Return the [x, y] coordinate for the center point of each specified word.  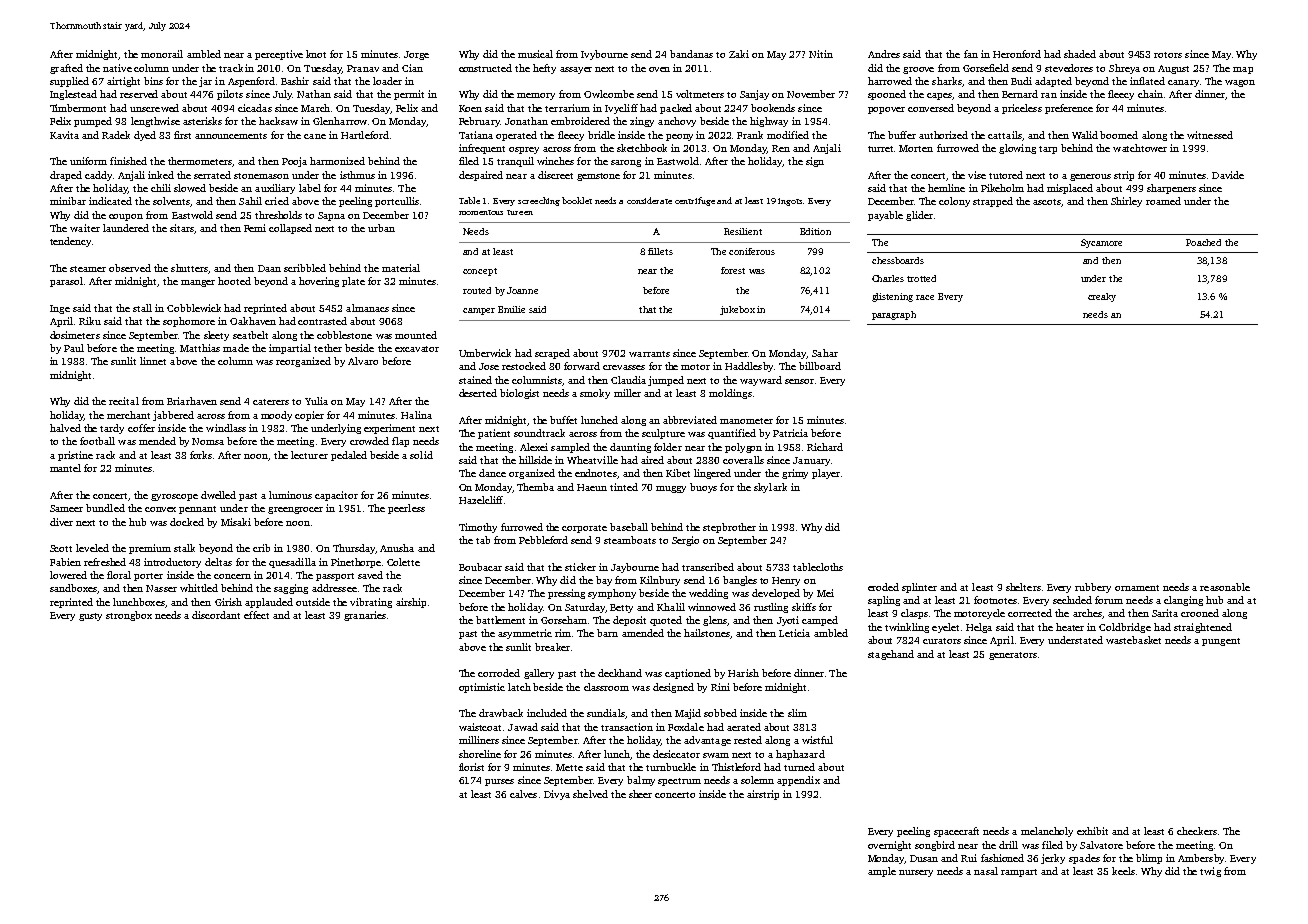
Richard [825, 447]
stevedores [1069, 68]
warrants [649, 354]
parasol [66, 282]
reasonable [1225, 587]
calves [523, 794]
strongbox [129, 616]
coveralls [743, 460]
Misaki [236, 522]
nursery [916, 873]
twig [1210, 872]
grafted [66, 69]
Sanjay [754, 95]
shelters [1023, 587]
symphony [612, 594]
